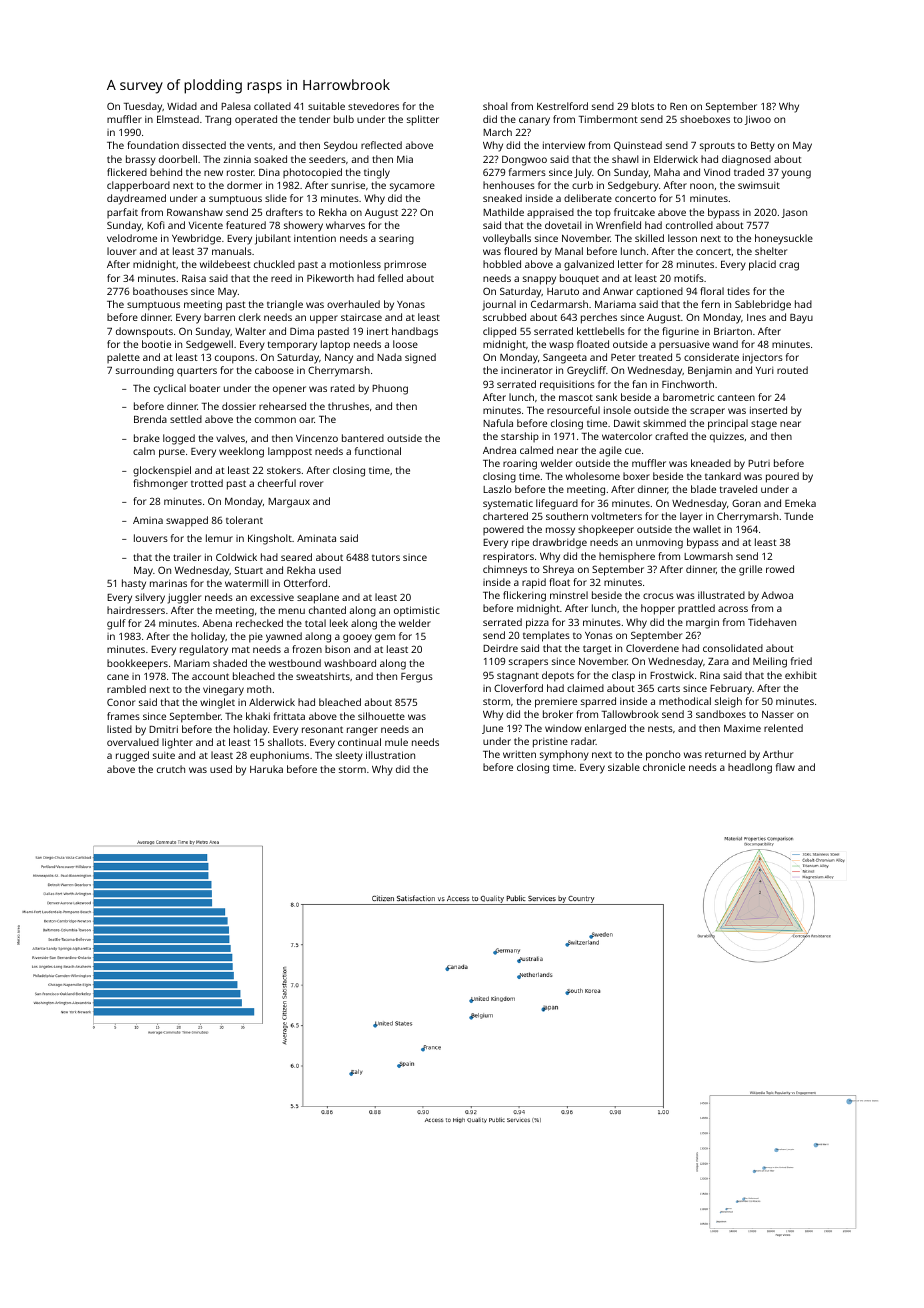  Describe the element at coordinates (497, 489) in the image. I see `Laszlo` at that location.
